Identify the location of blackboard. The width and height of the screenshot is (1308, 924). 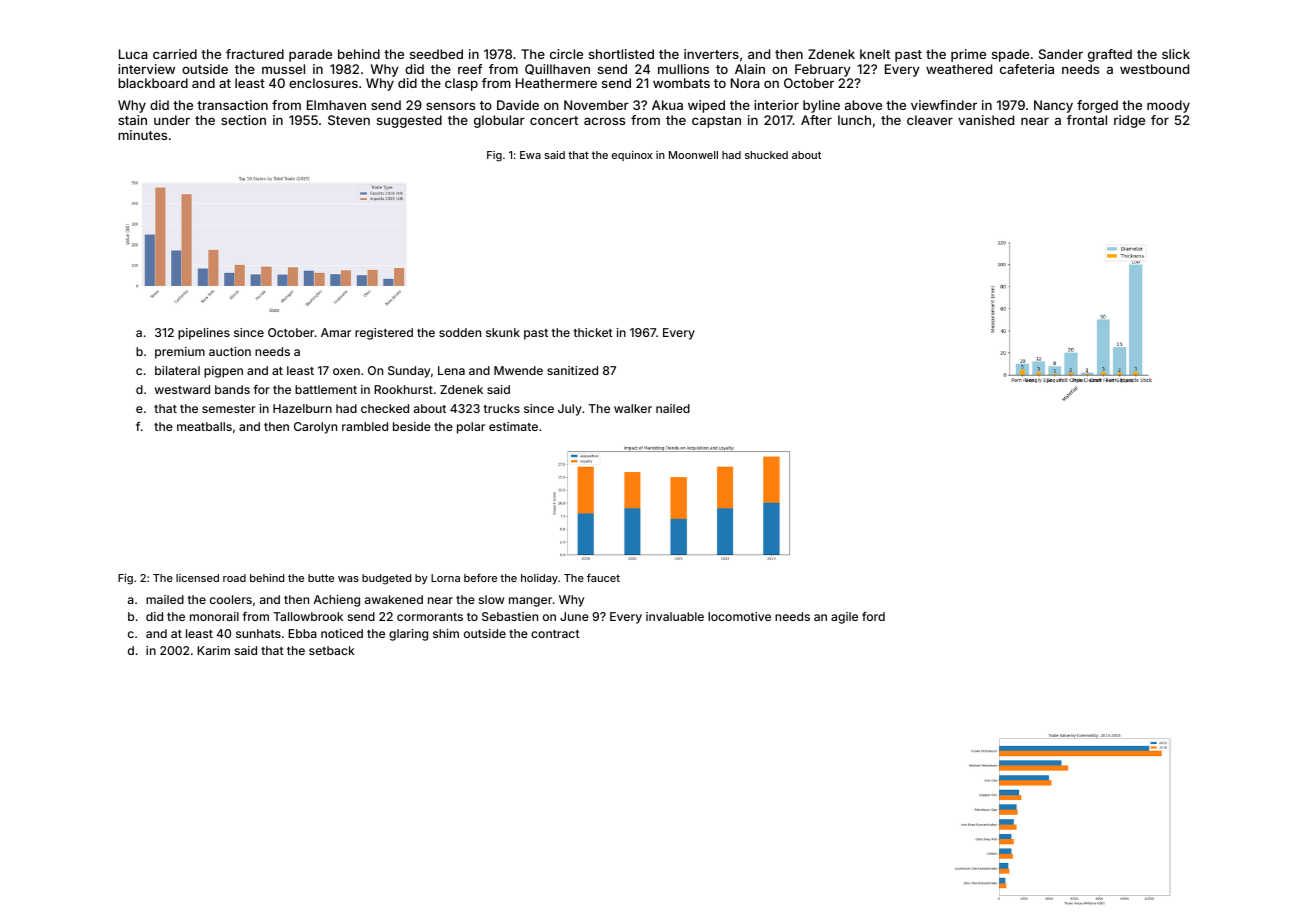
(153, 83).
